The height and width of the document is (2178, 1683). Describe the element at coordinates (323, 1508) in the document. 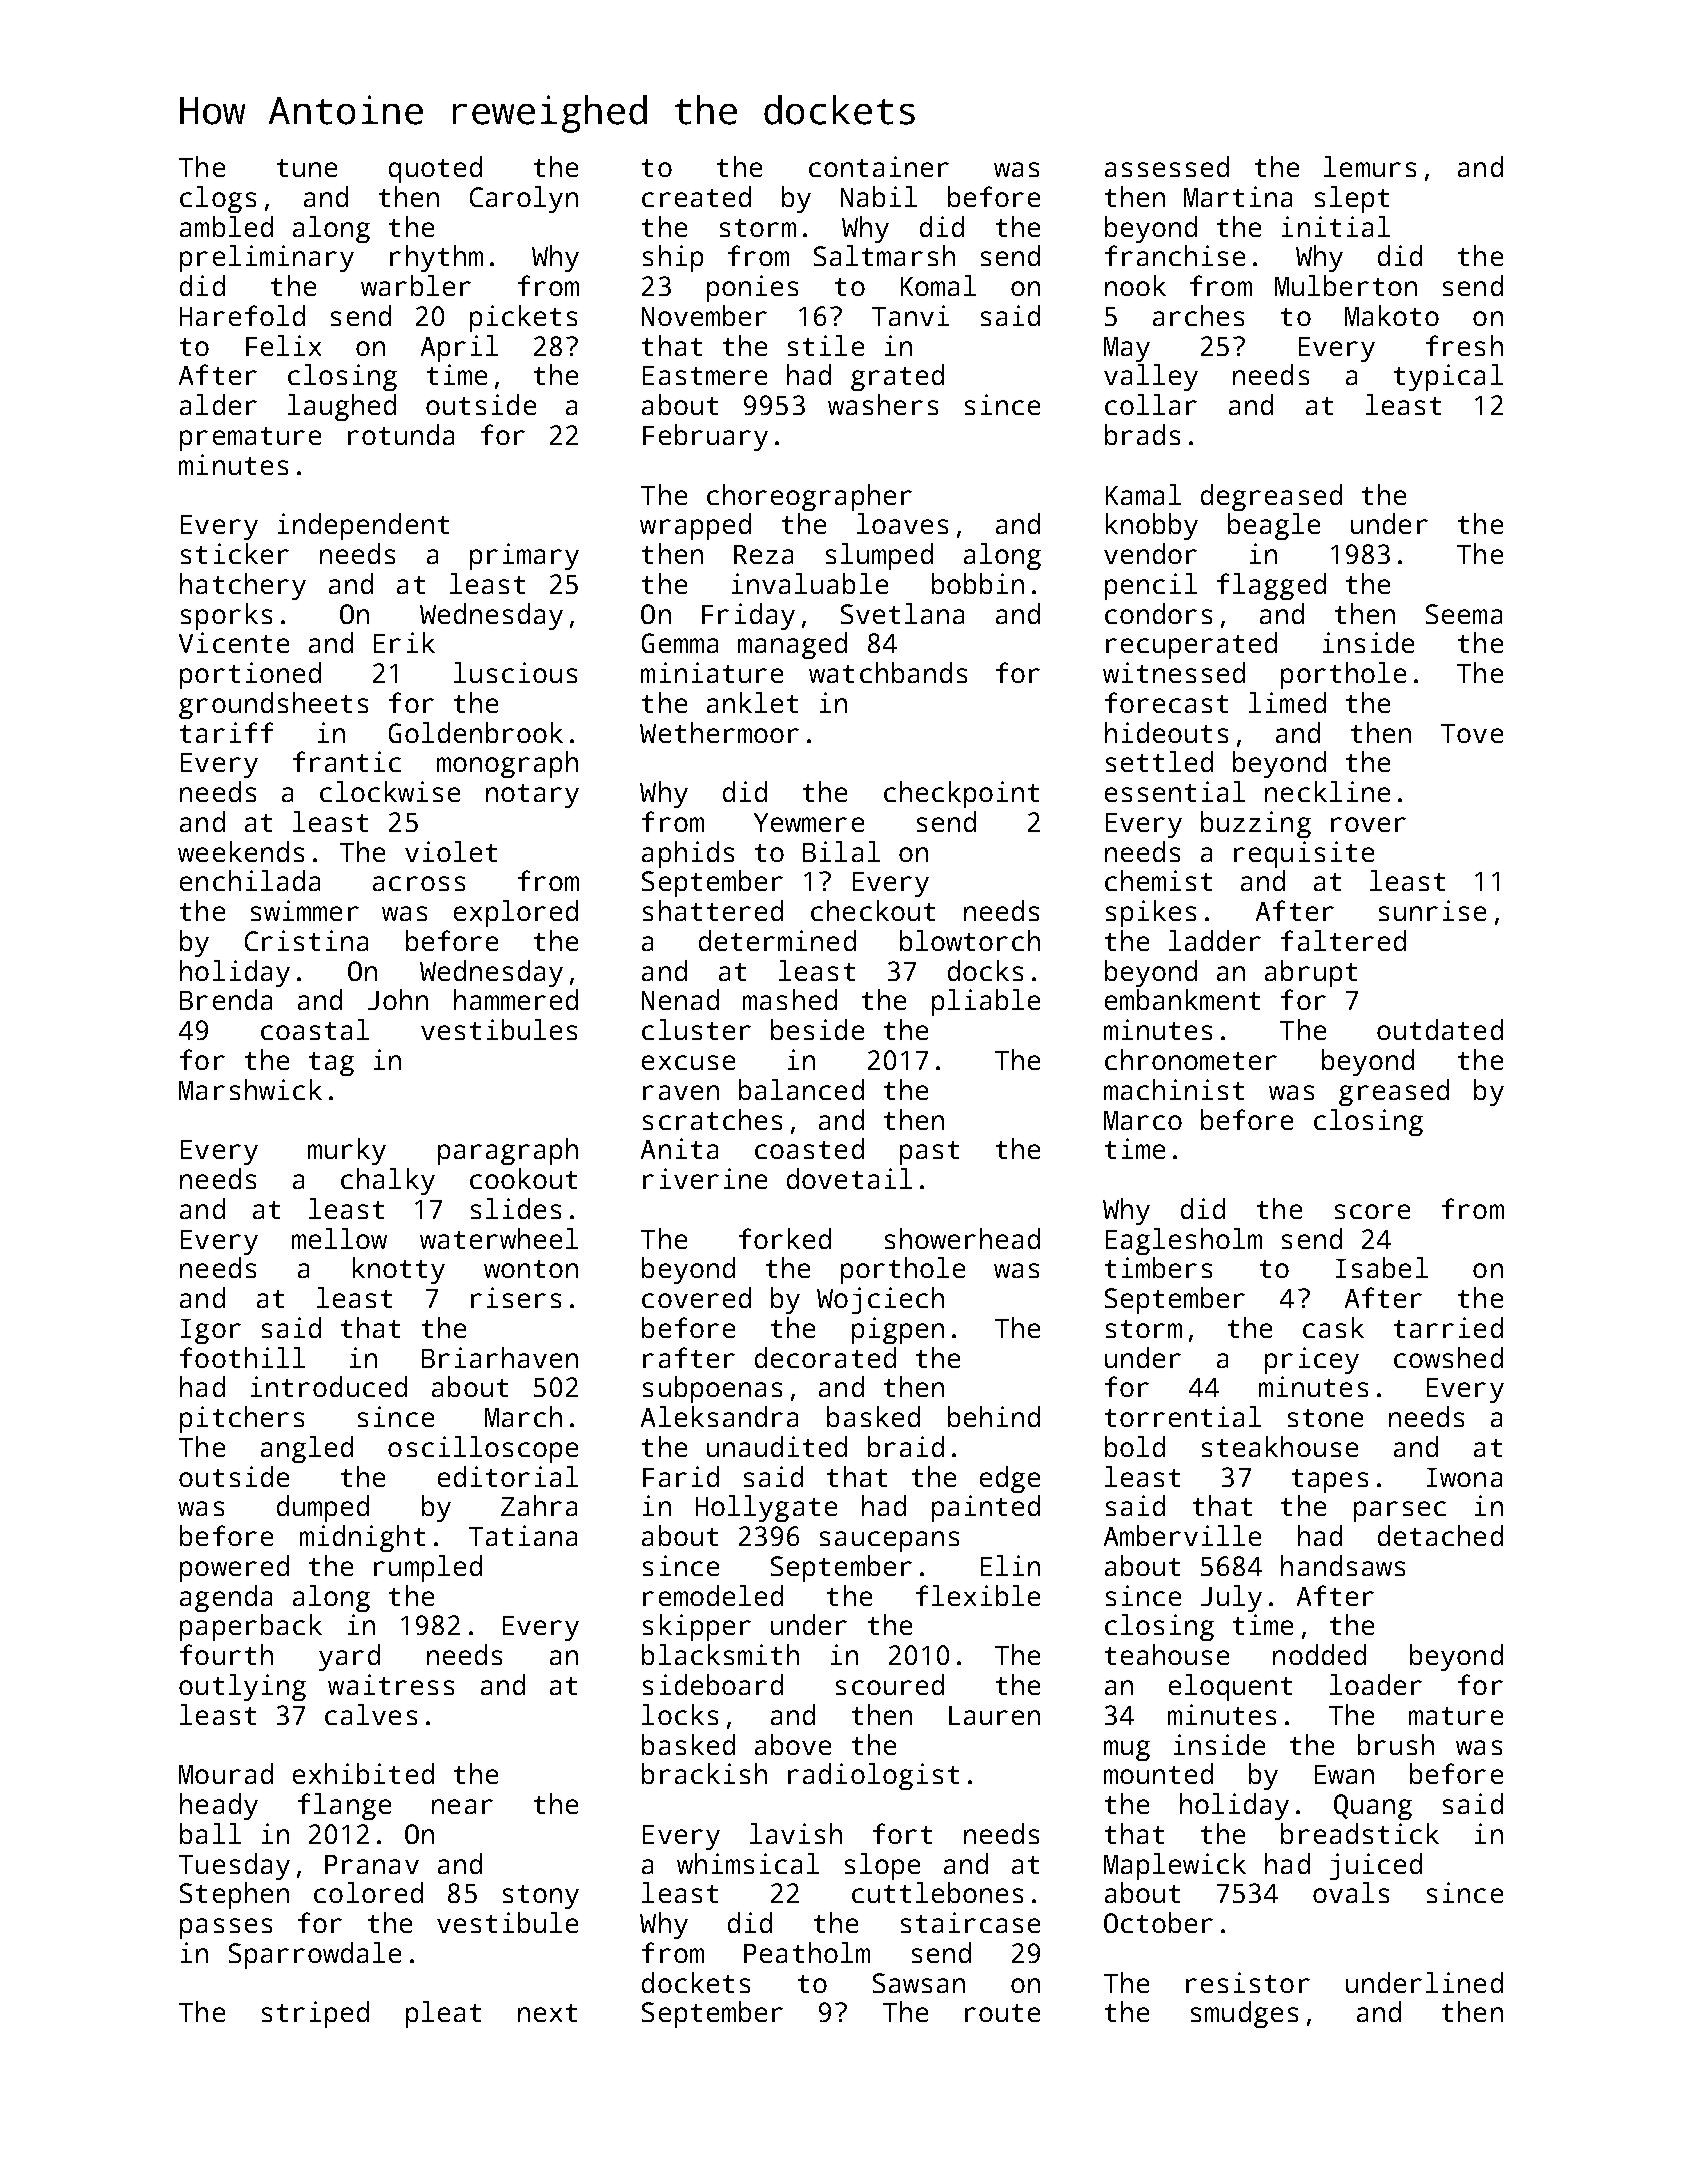

I see `dumped` at that location.
